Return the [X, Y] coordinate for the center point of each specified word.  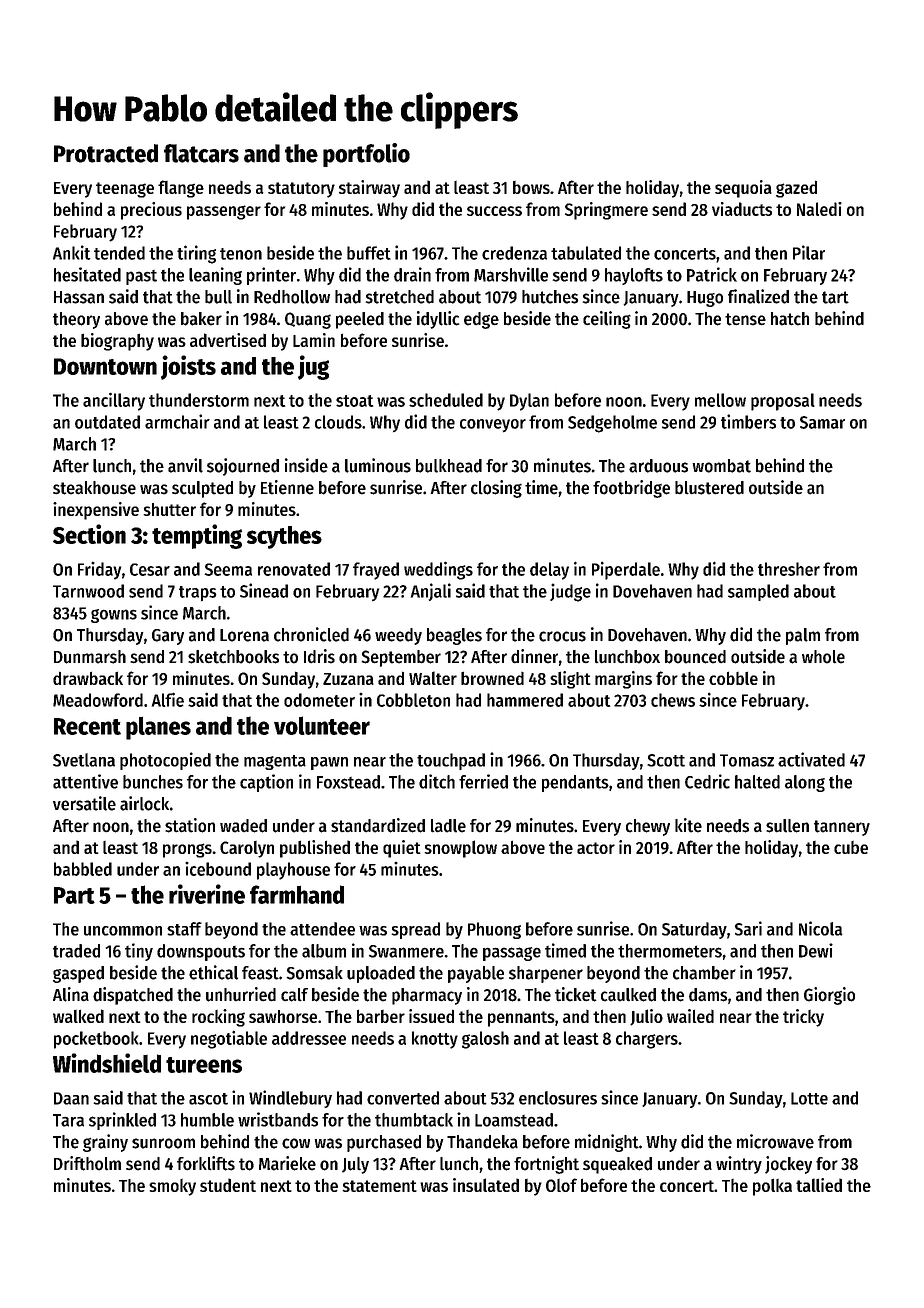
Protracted [106, 153]
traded [76, 951]
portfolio [366, 155]
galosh [485, 1040]
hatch [790, 319]
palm [803, 636]
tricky [803, 1018]
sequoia [743, 189]
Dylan [529, 402]
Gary [168, 637]
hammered [525, 700]
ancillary [114, 401]
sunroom [163, 1143]
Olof [561, 1185]
